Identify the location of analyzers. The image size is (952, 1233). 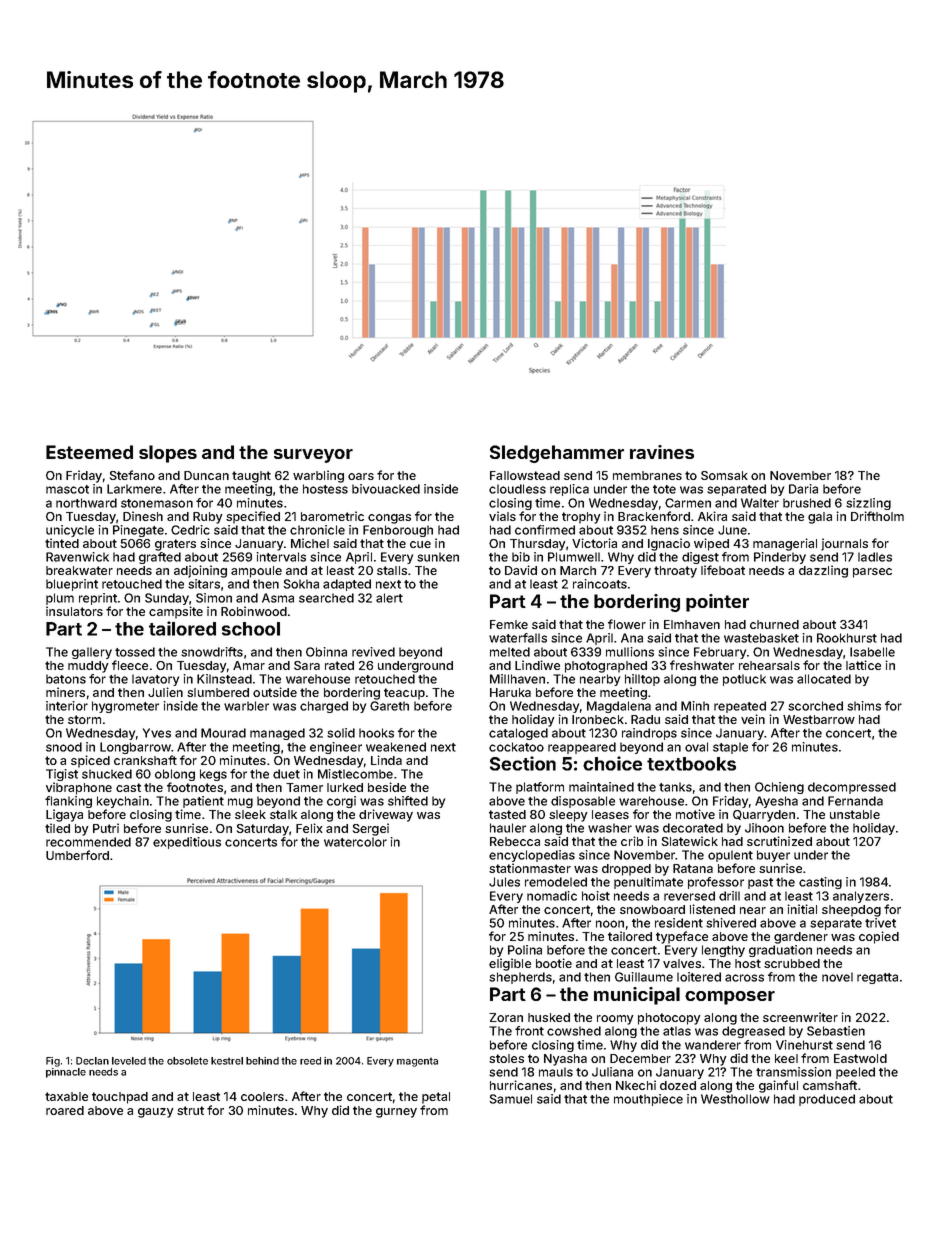
(861, 897).
